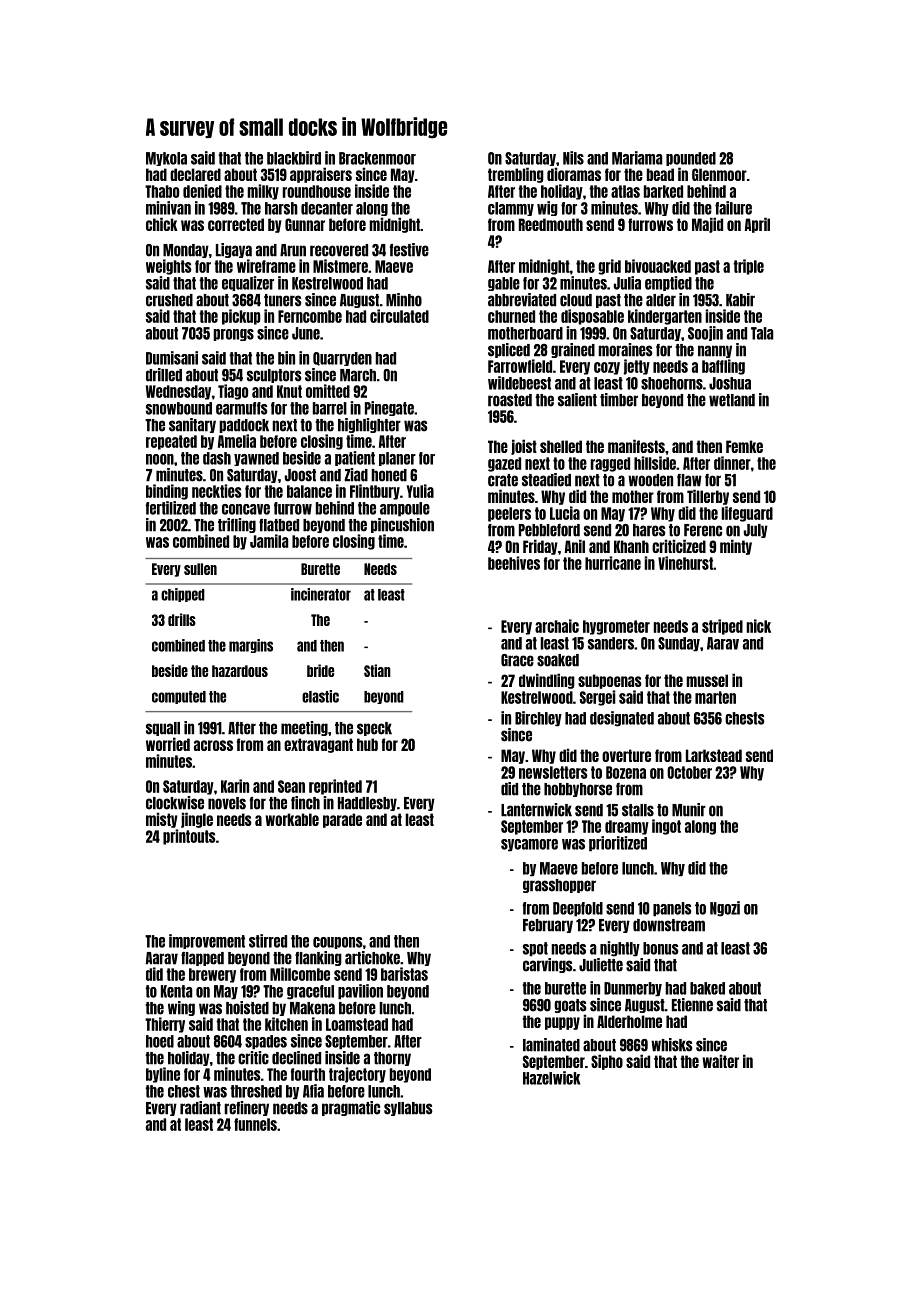  Describe the element at coordinates (409, 250) in the page. I see `festive` at that location.
